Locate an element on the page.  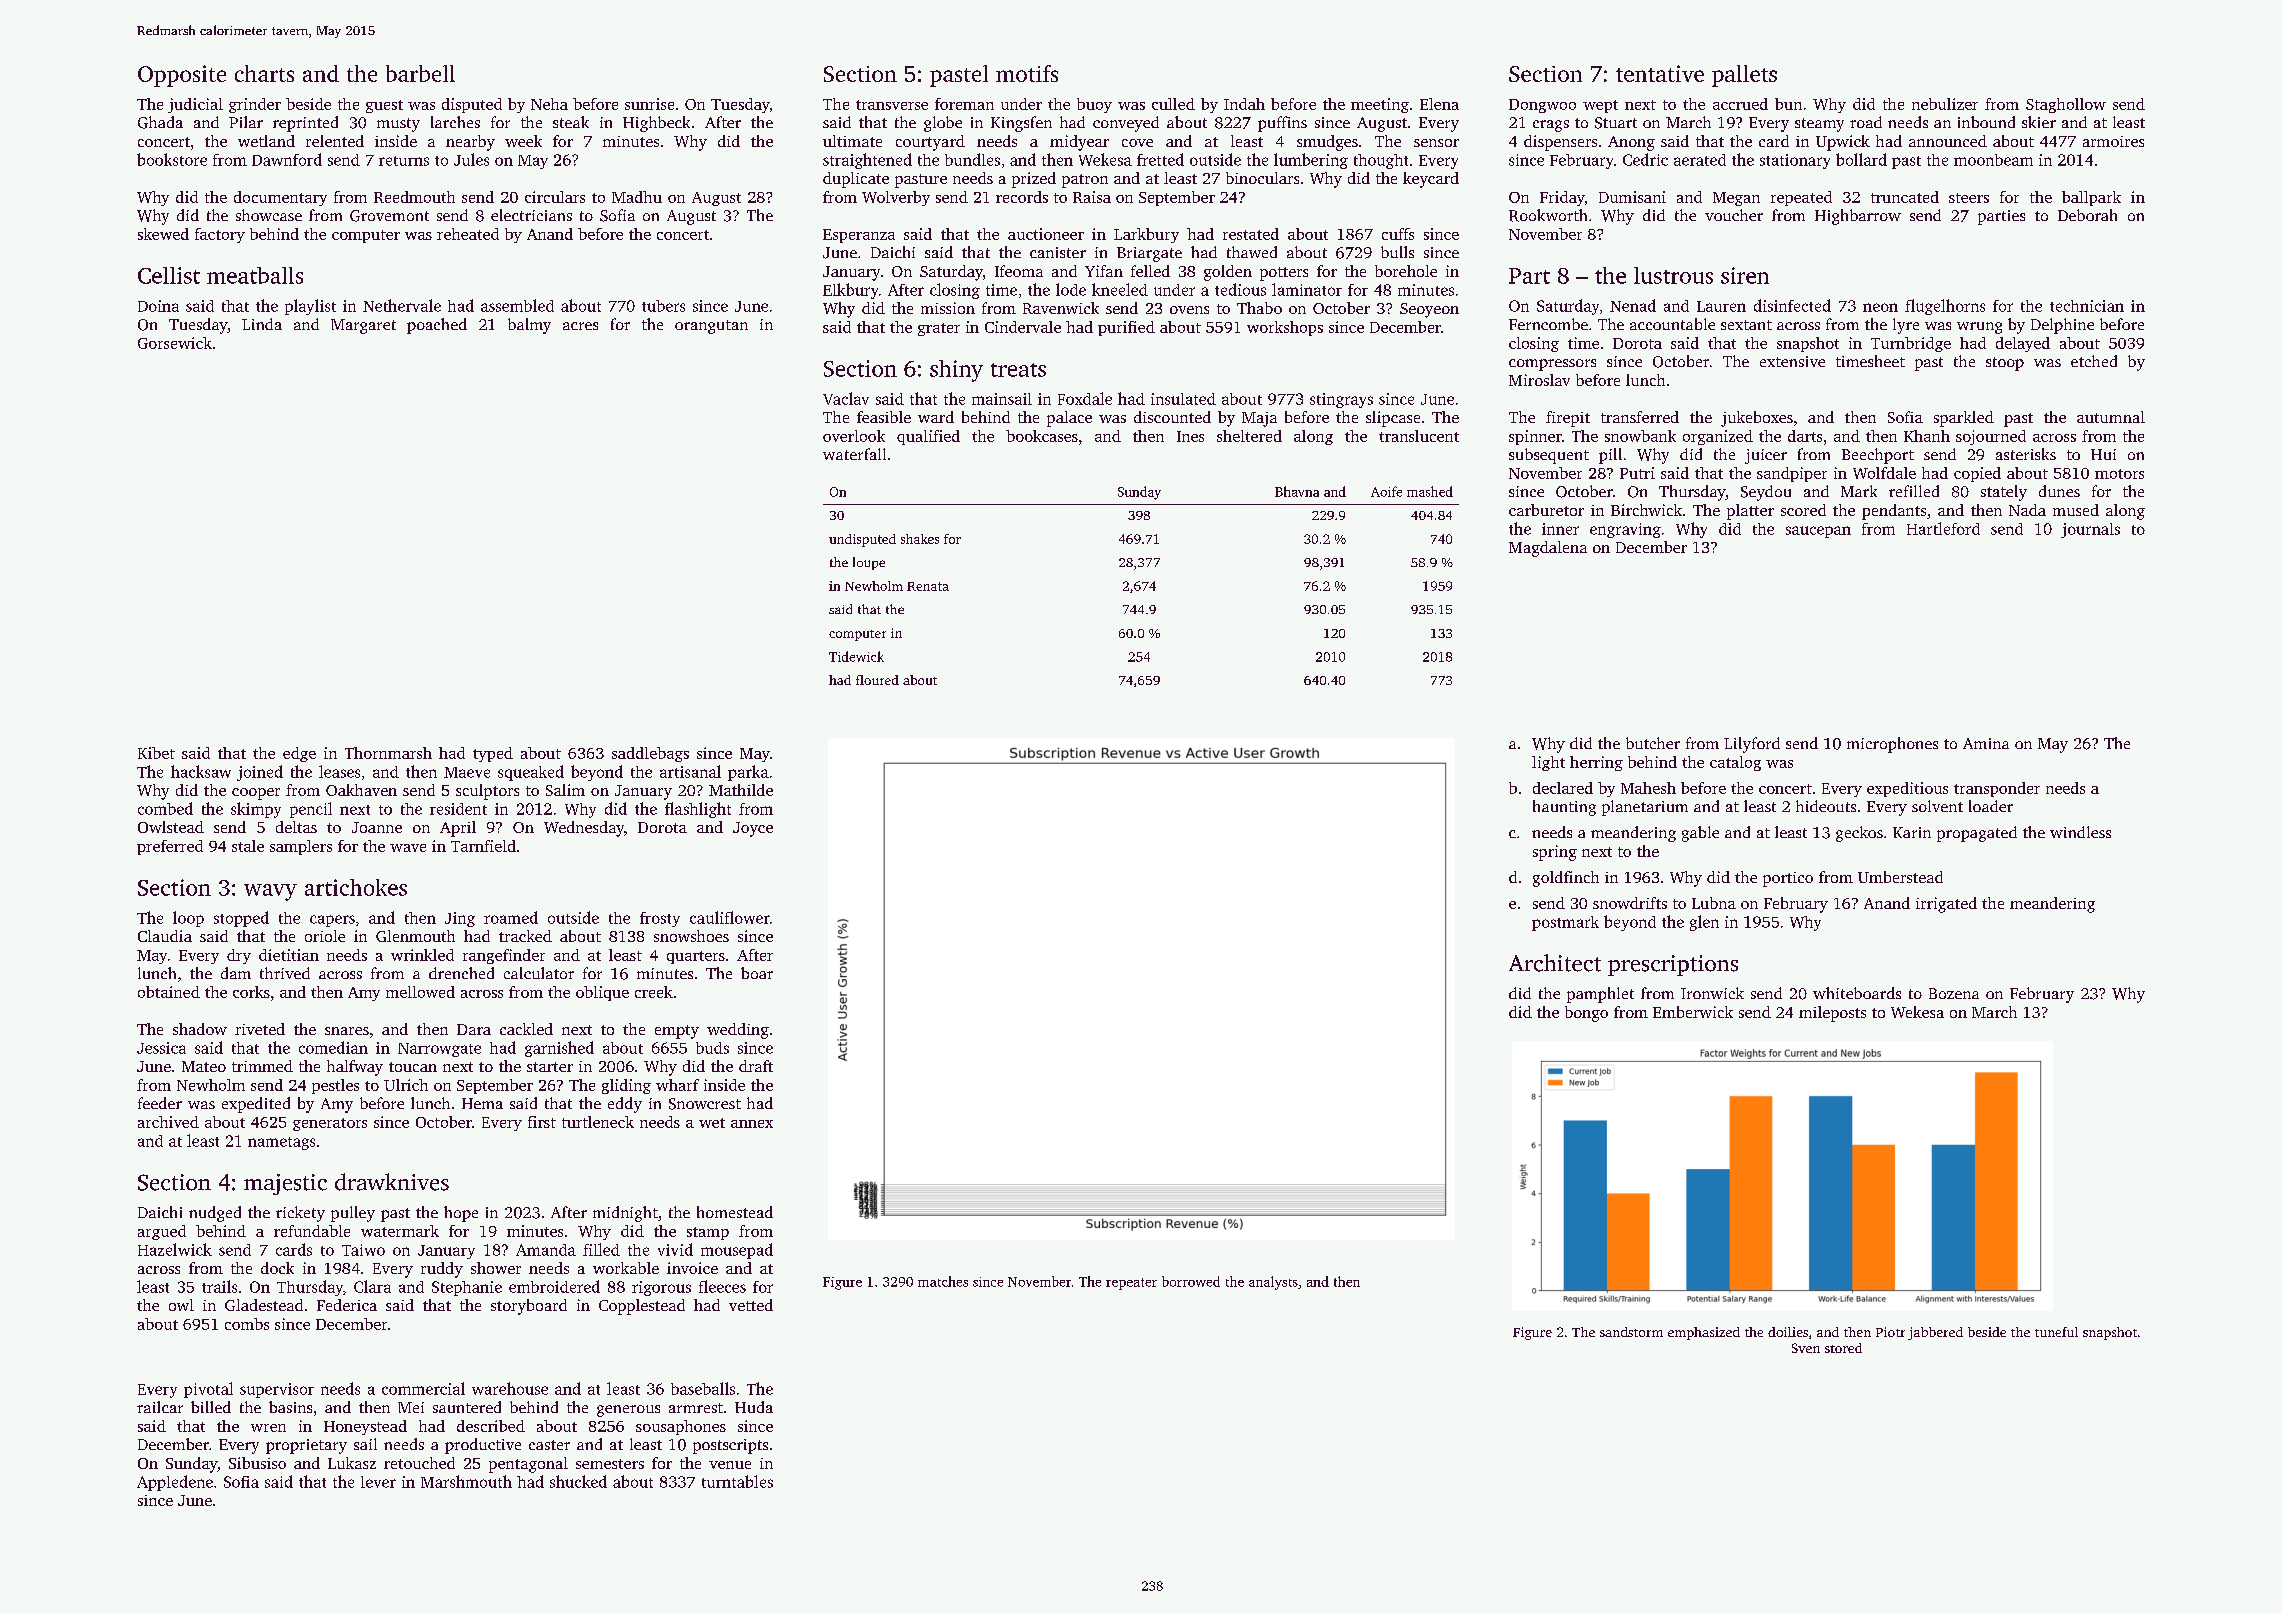
Seydou is located at coordinates (1766, 493).
